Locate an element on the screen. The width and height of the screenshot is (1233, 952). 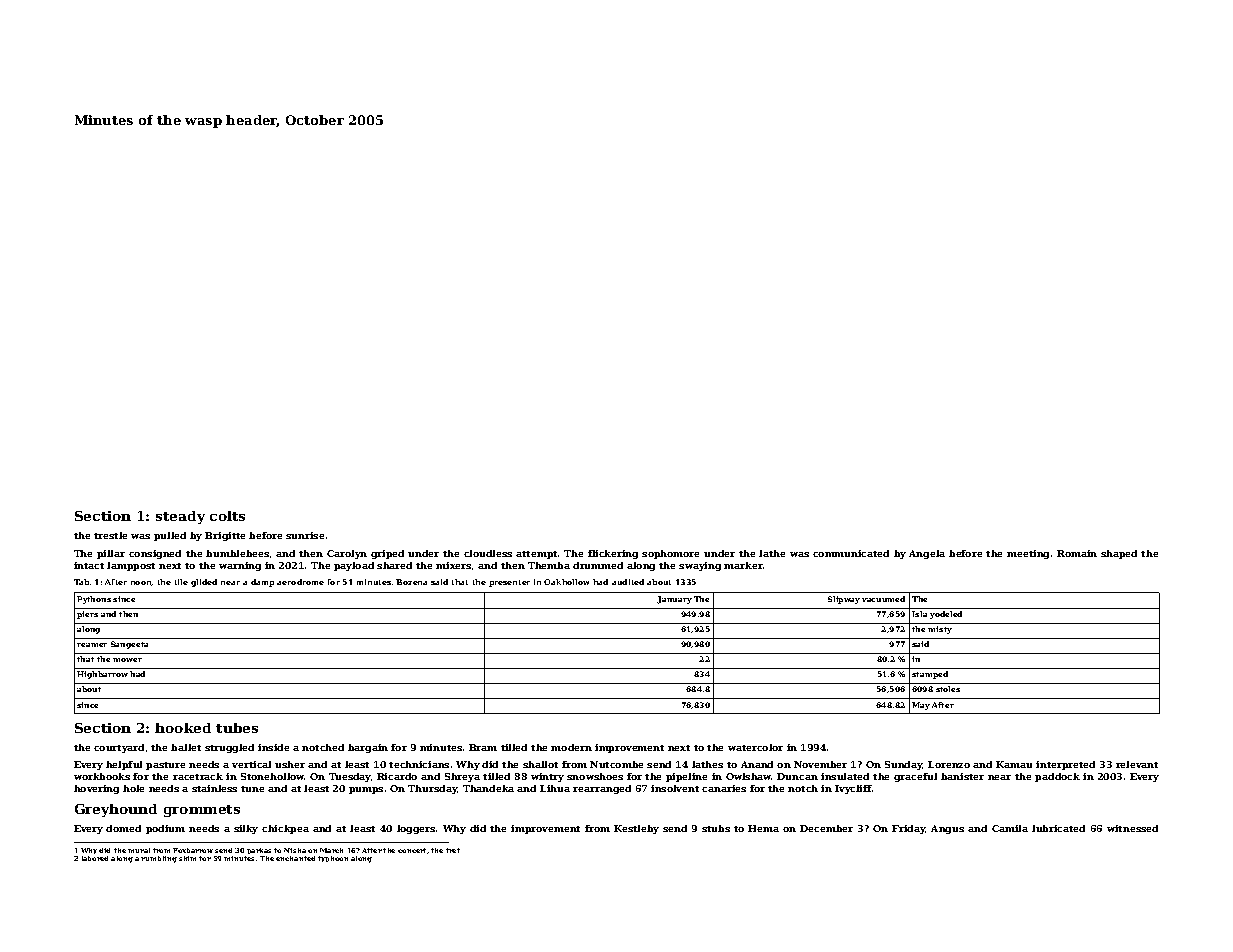
Highbarrow is located at coordinates (102, 675).
